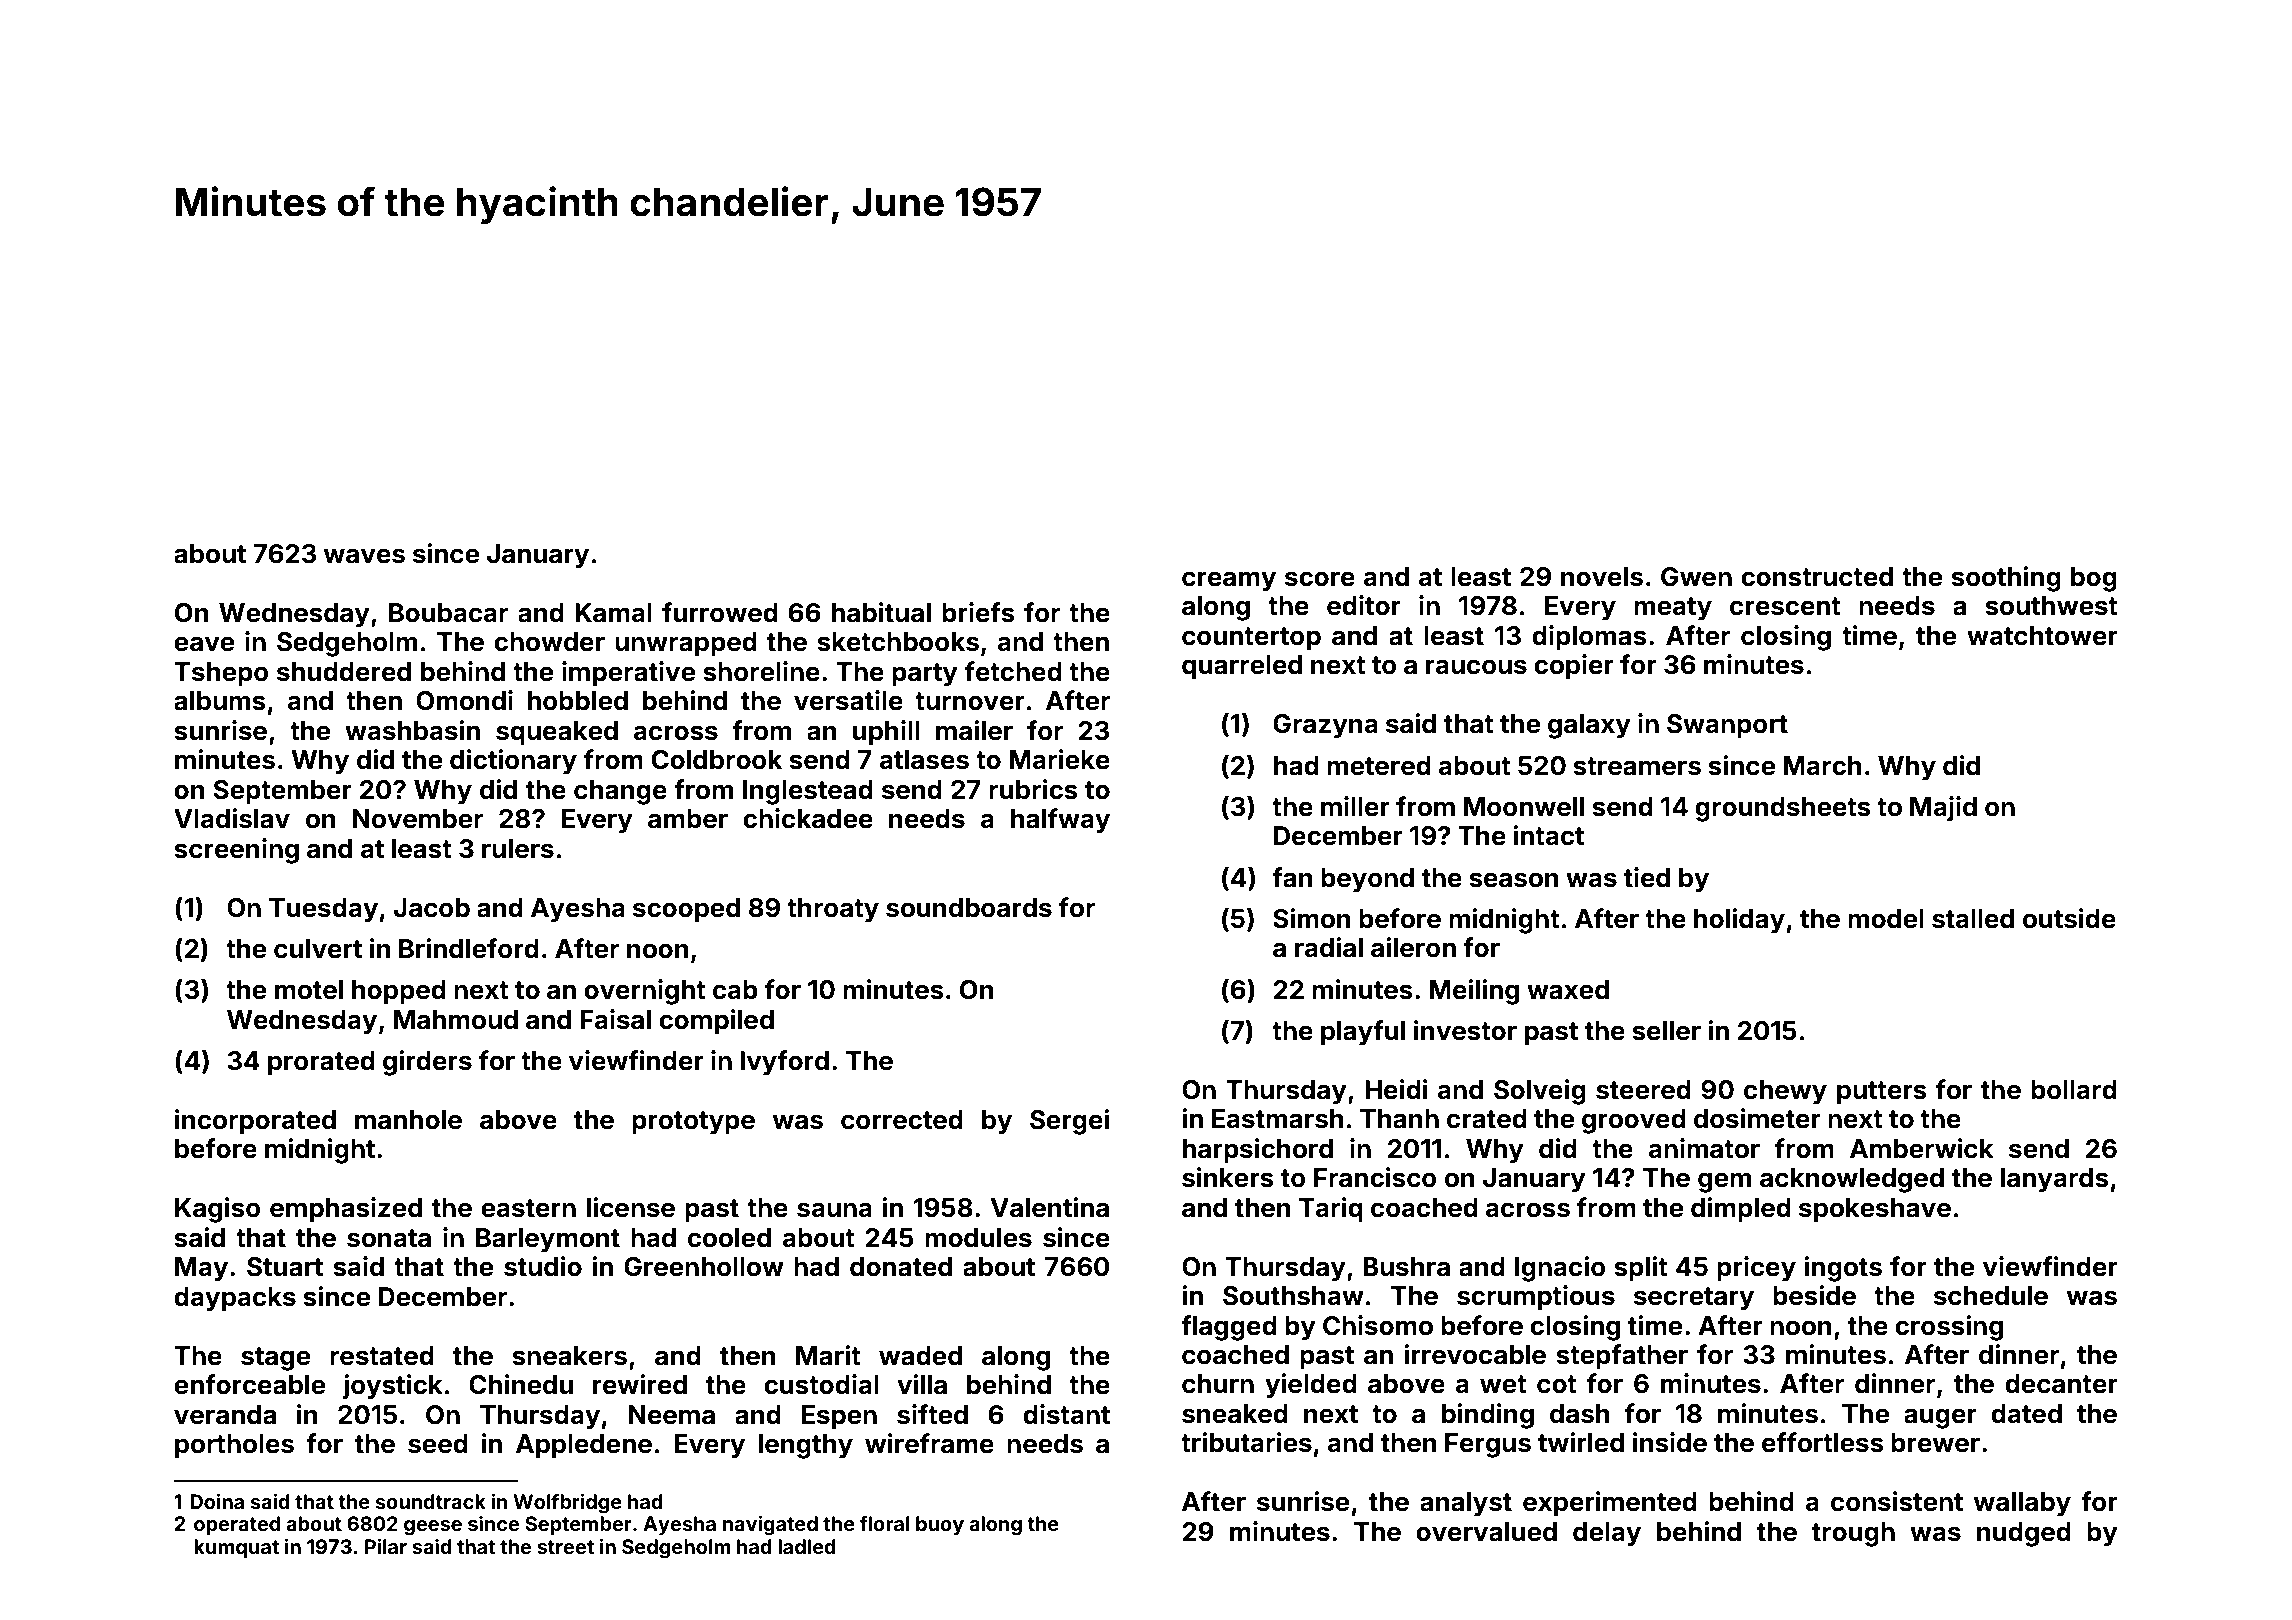 The height and width of the screenshot is (1620, 2292). Describe the element at coordinates (1647, 877) in the screenshot. I see `tied` at that location.
